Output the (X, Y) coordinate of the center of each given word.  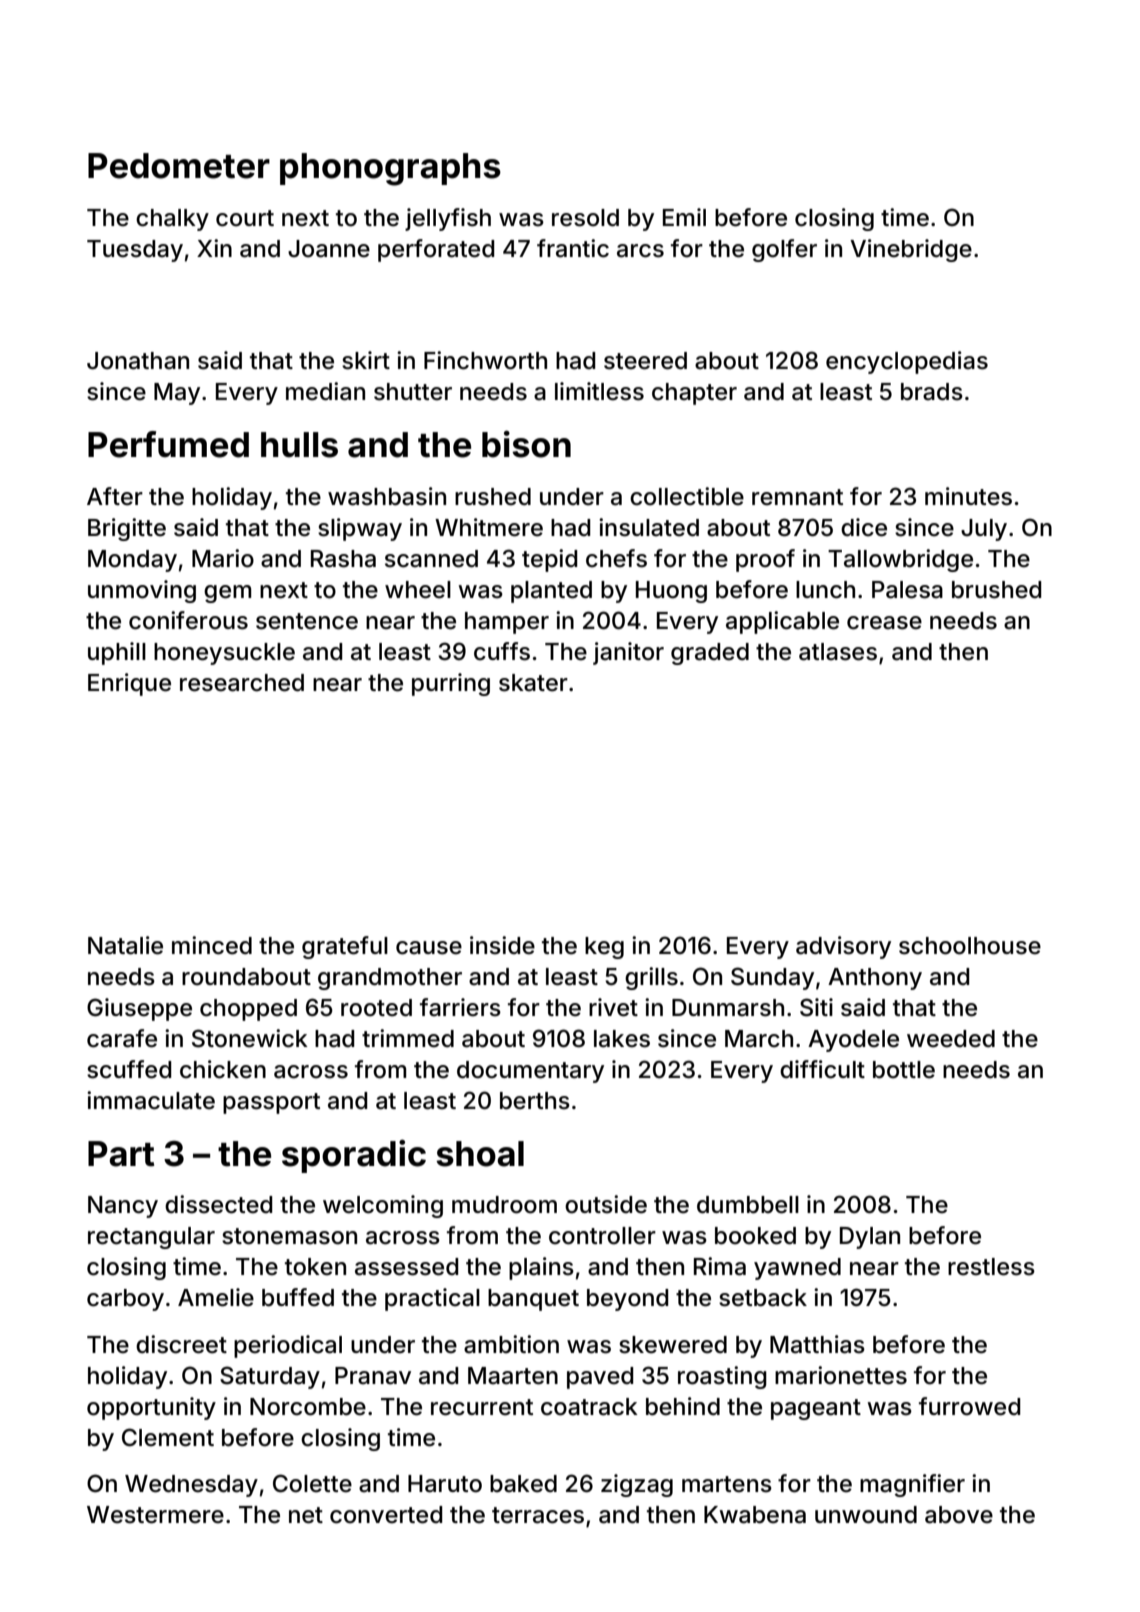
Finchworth (485, 360)
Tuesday (135, 251)
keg (604, 948)
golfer (784, 250)
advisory (843, 947)
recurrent (482, 1407)
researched (242, 683)
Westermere (155, 1515)
